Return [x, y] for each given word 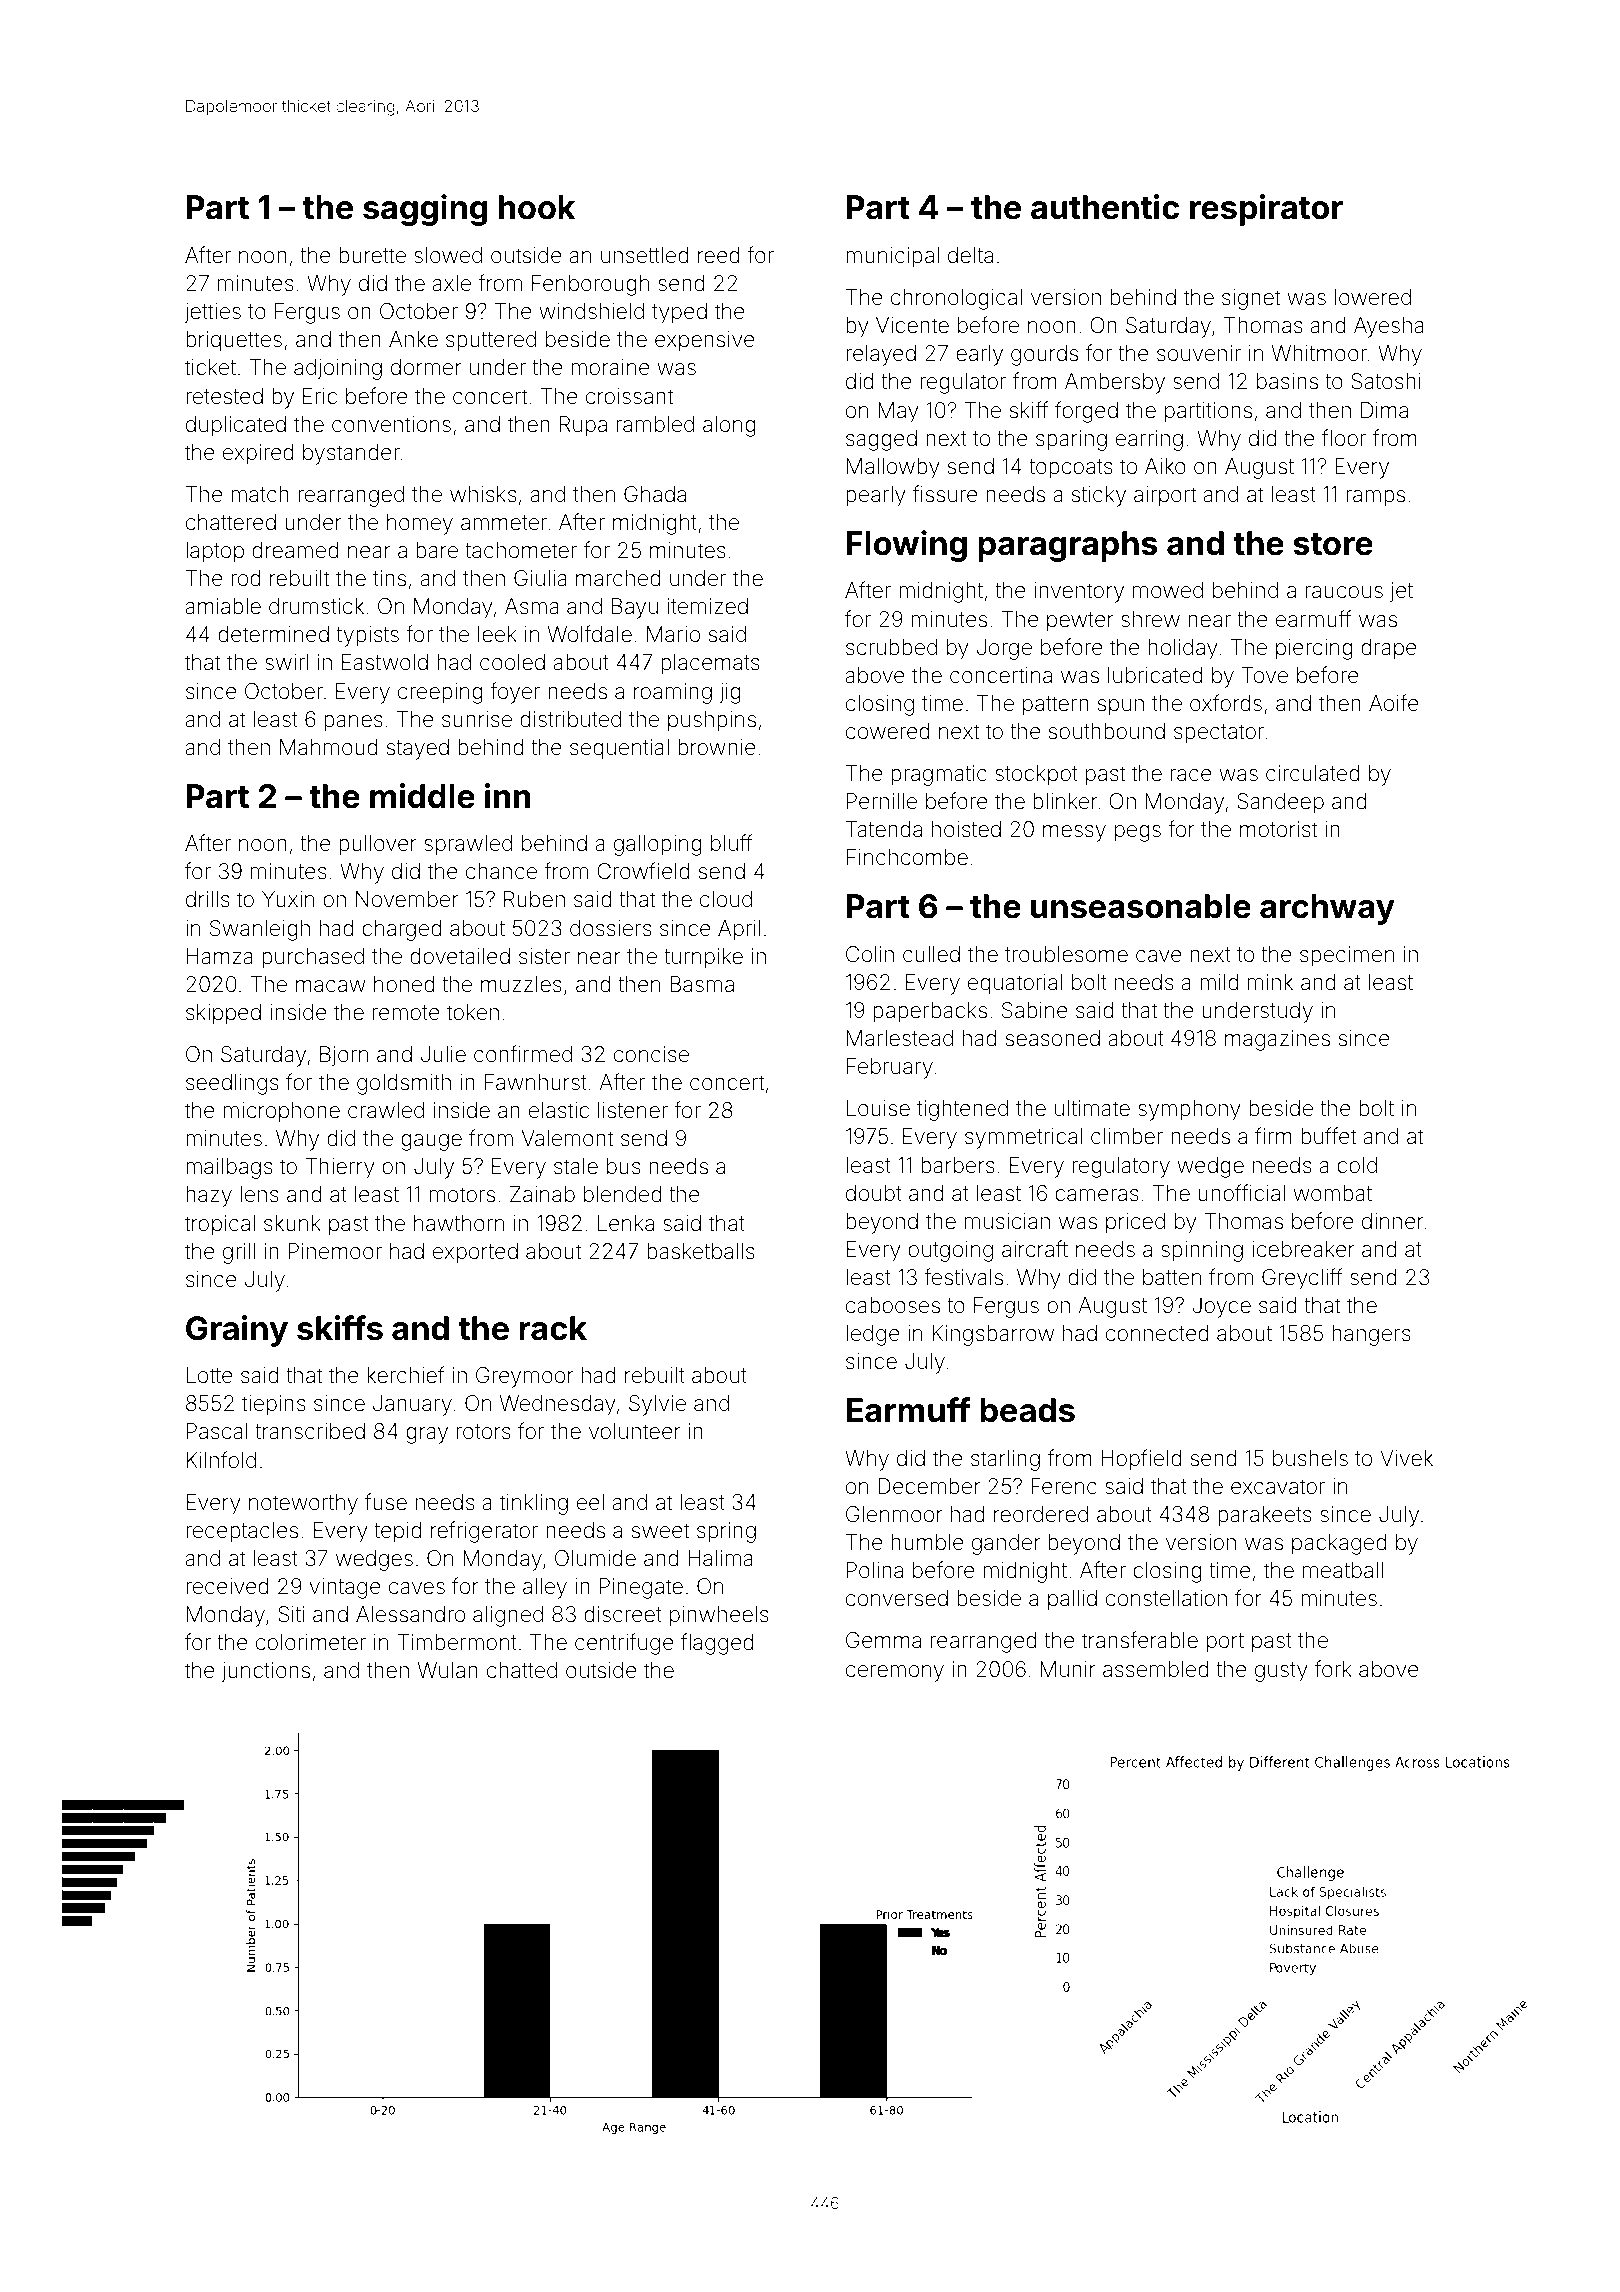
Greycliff [1302, 1279]
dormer [426, 367]
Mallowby [893, 468]
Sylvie [657, 1405]
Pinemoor [335, 1251]
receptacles [242, 1532]
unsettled [645, 255]
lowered [1373, 297]
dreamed [295, 550]
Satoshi [1386, 381]
